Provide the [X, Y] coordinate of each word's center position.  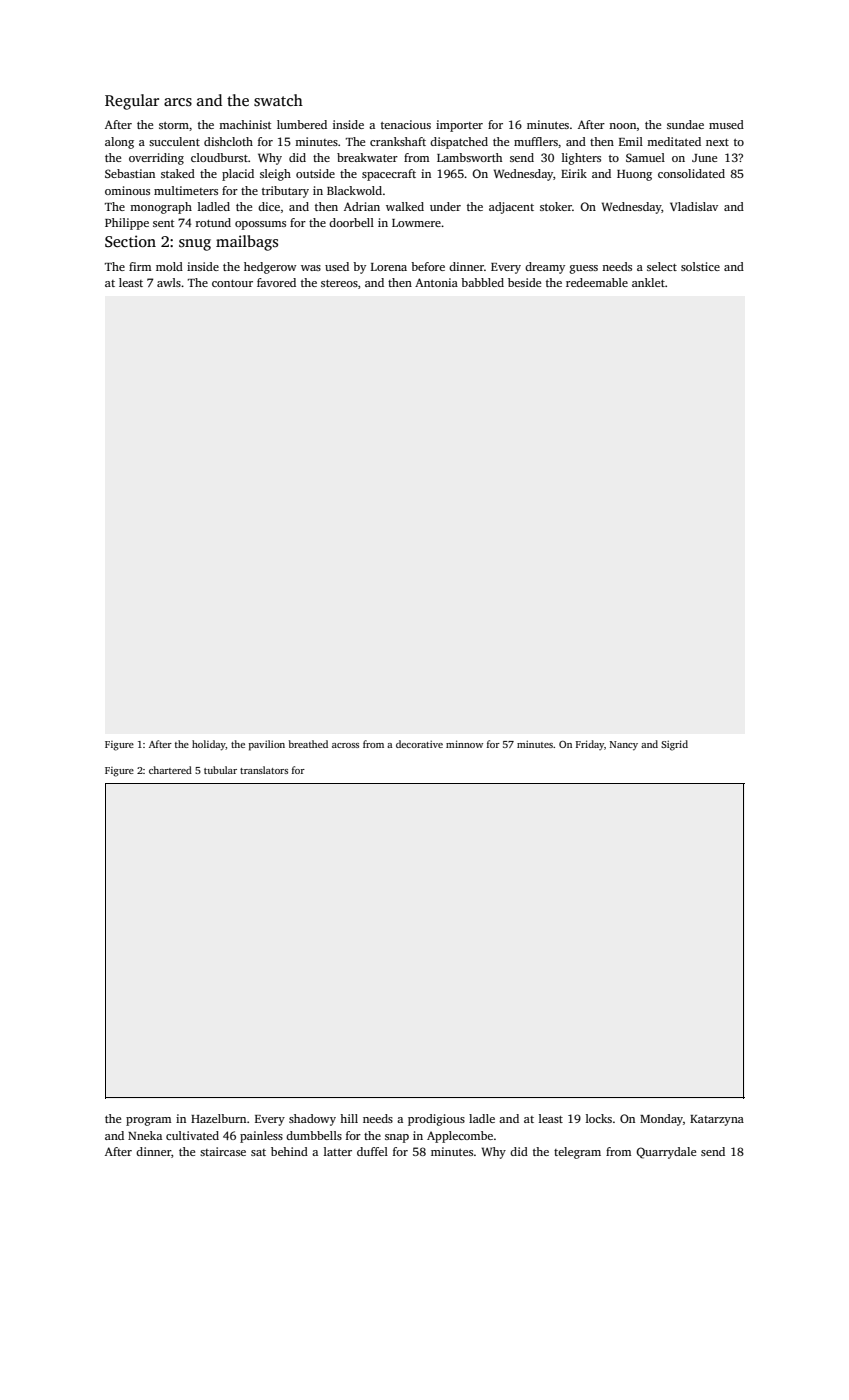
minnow [464, 744]
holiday [209, 745]
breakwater [367, 157]
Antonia [436, 282]
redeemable [597, 282]
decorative [419, 744]
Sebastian [130, 173]
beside [524, 282]
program [148, 1121]
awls [169, 282]
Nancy [624, 746]
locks [599, 1118]
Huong [634, 175]
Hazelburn [218, 1118]
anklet [648, 282]
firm [140, 266]
